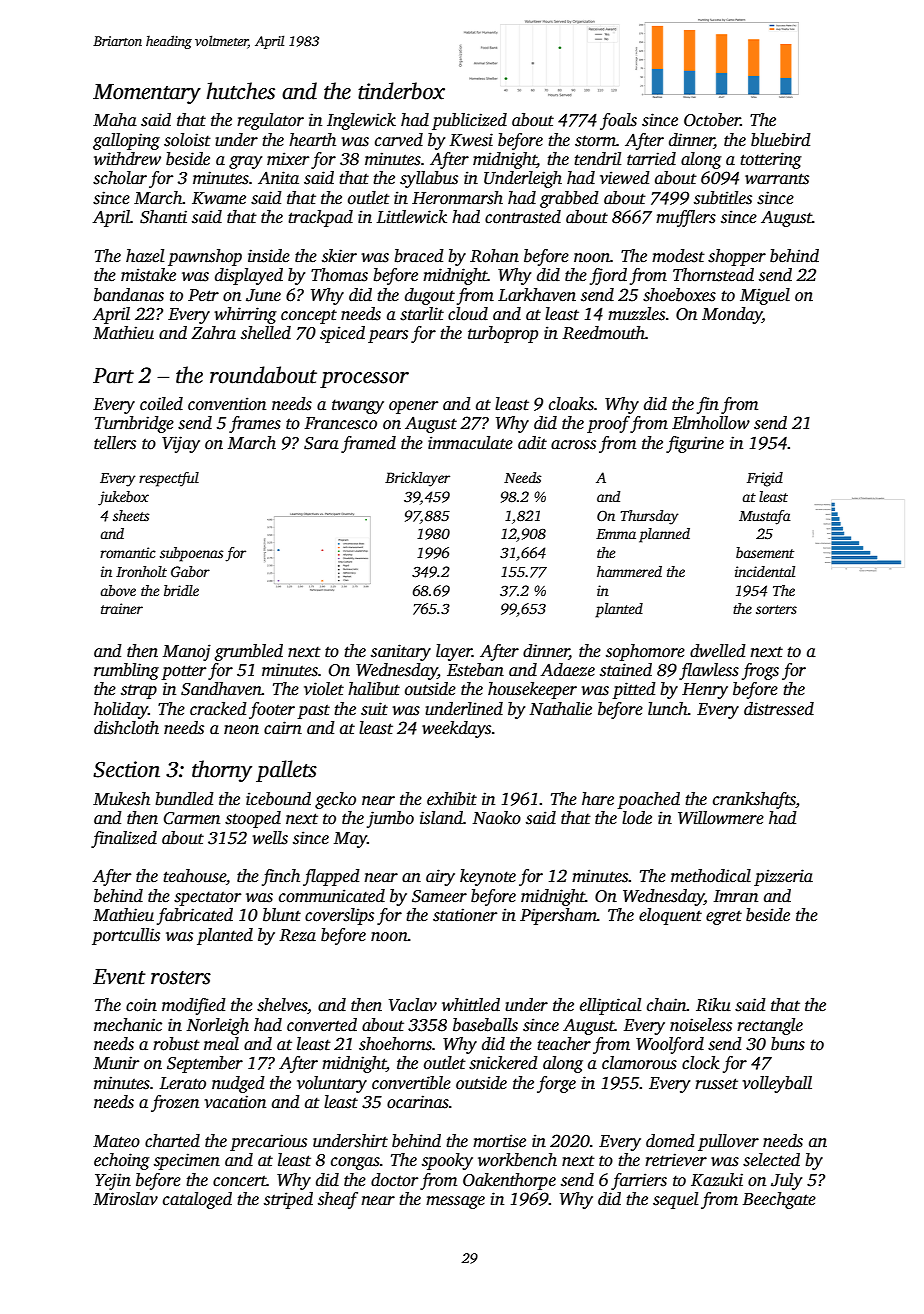 The width and height of the screenshot is (924, 1314). What do you see at coordinates (779, 1200) in the screenshot?
I see `Beechgate` at bounding box center [779, 1200].
